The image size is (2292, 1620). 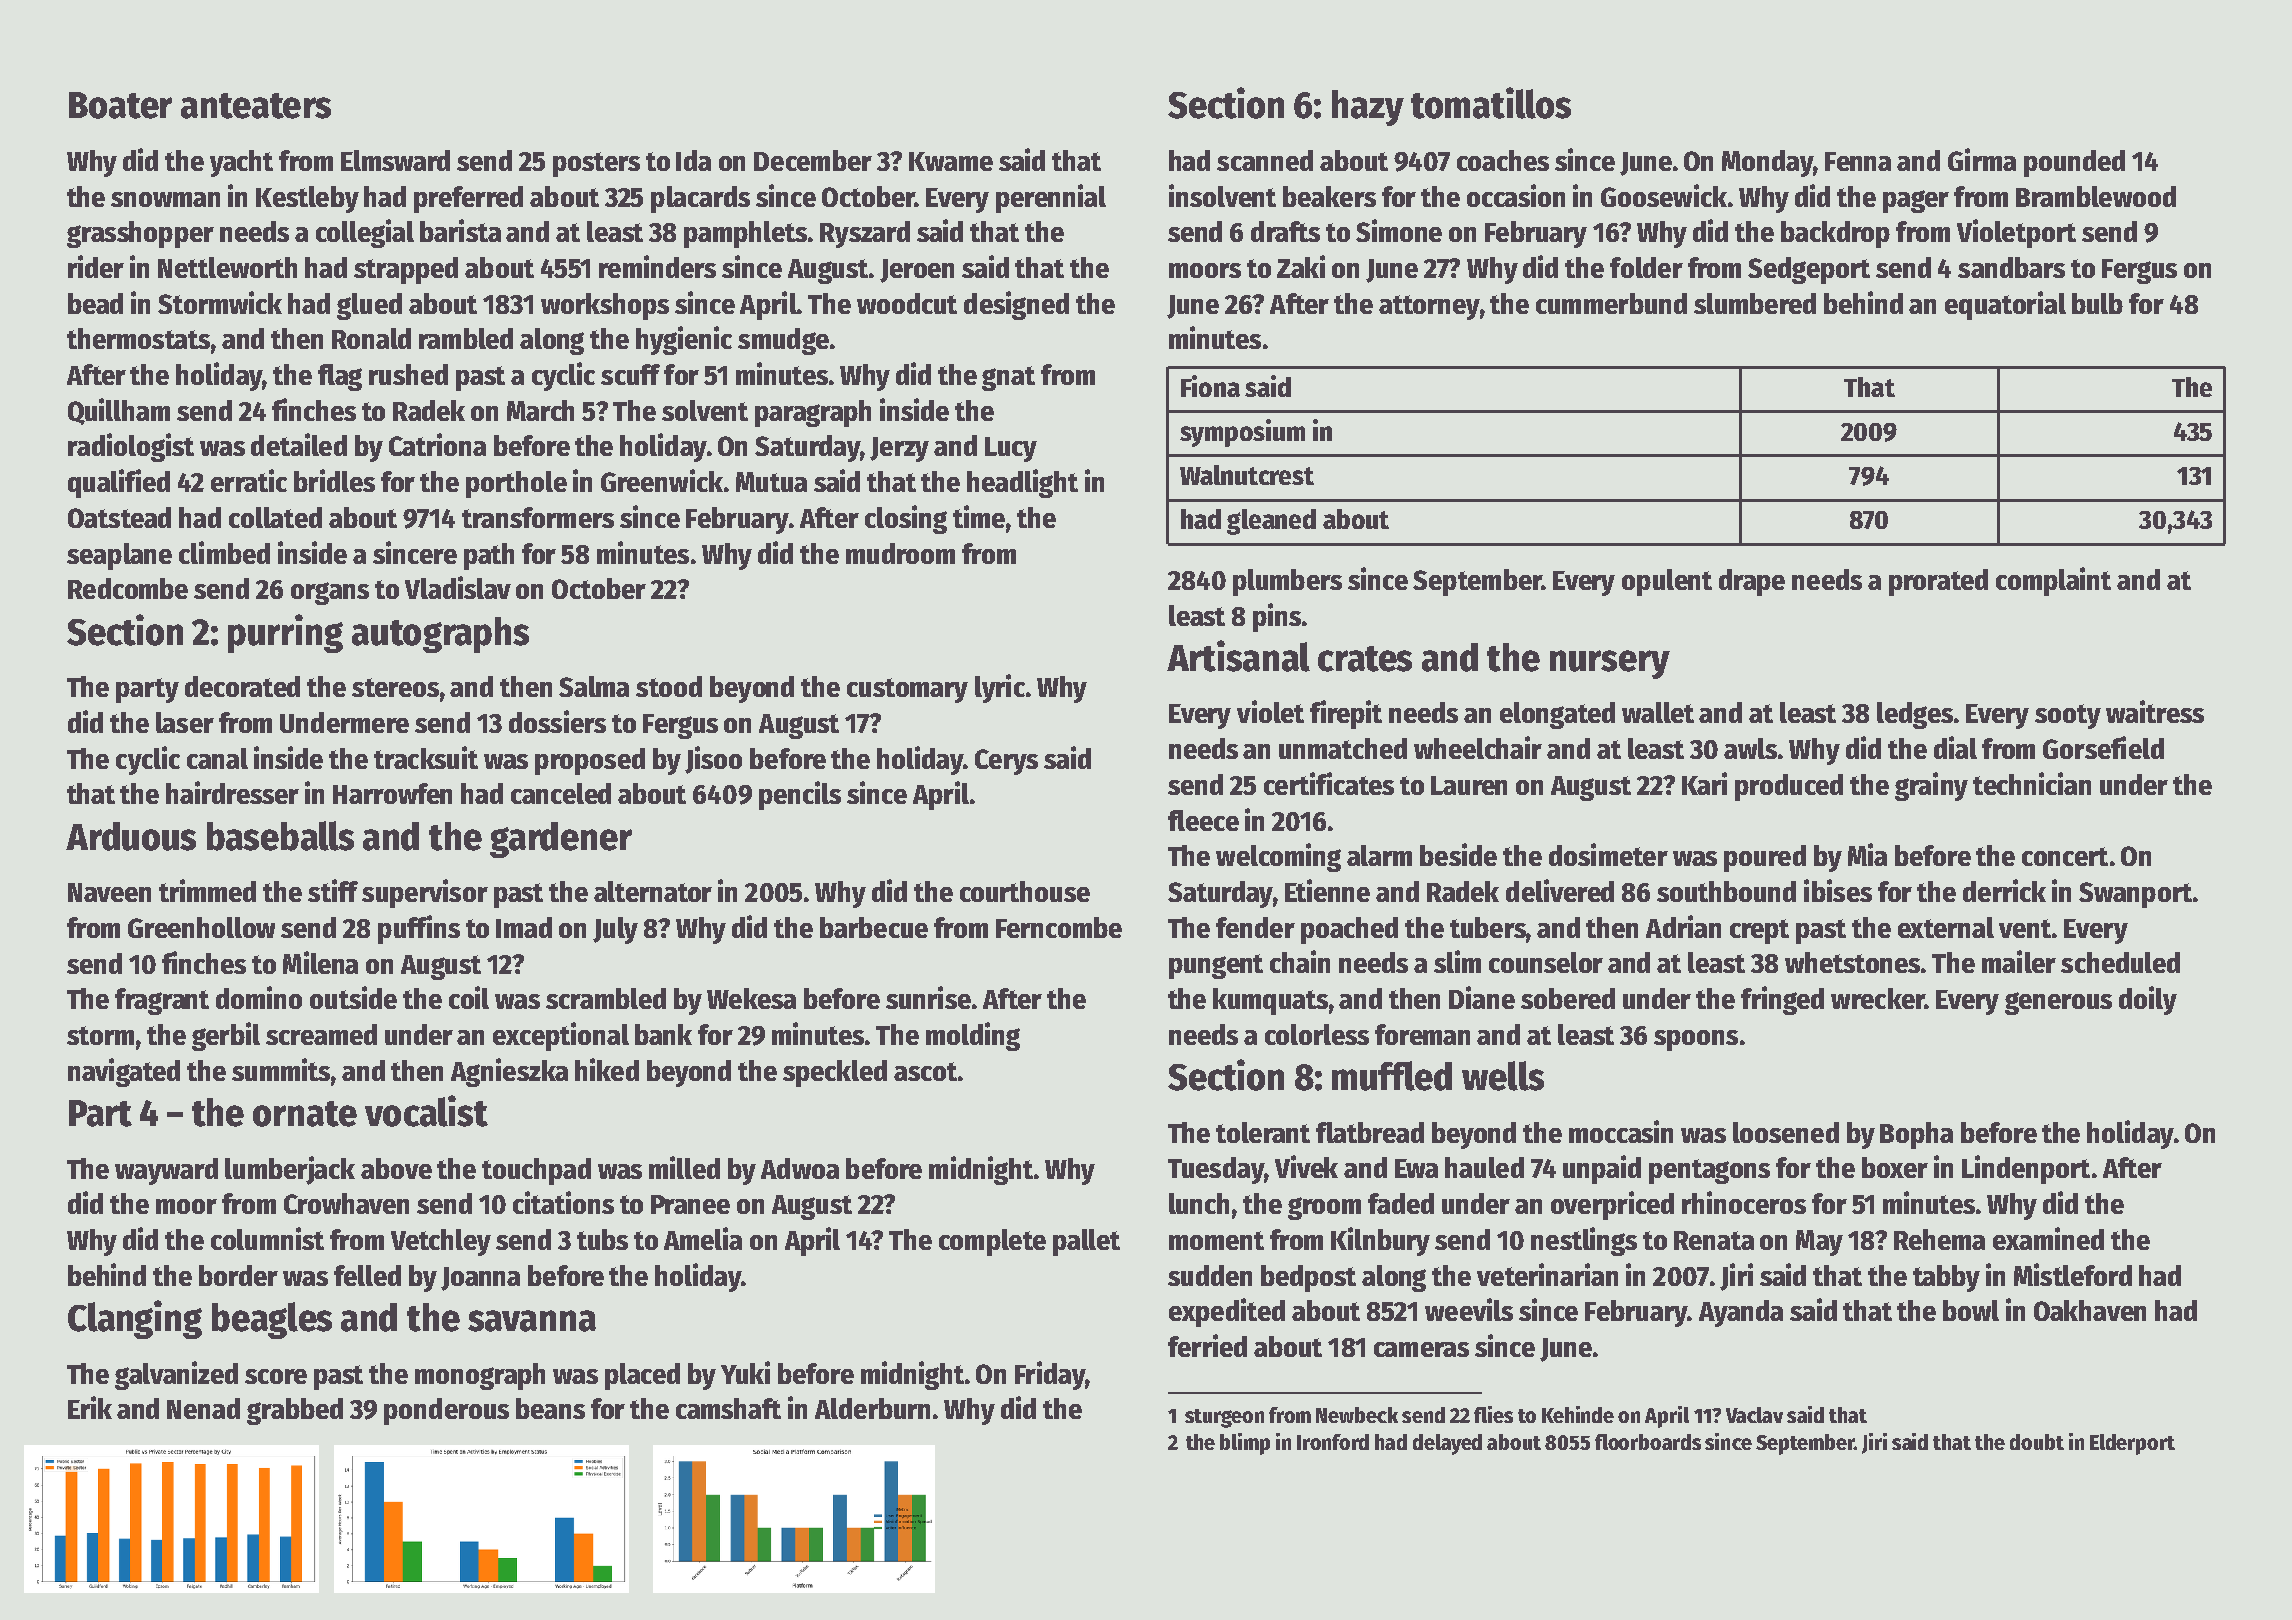 I want to click on fragrant, so click(x=162, y=1001).
